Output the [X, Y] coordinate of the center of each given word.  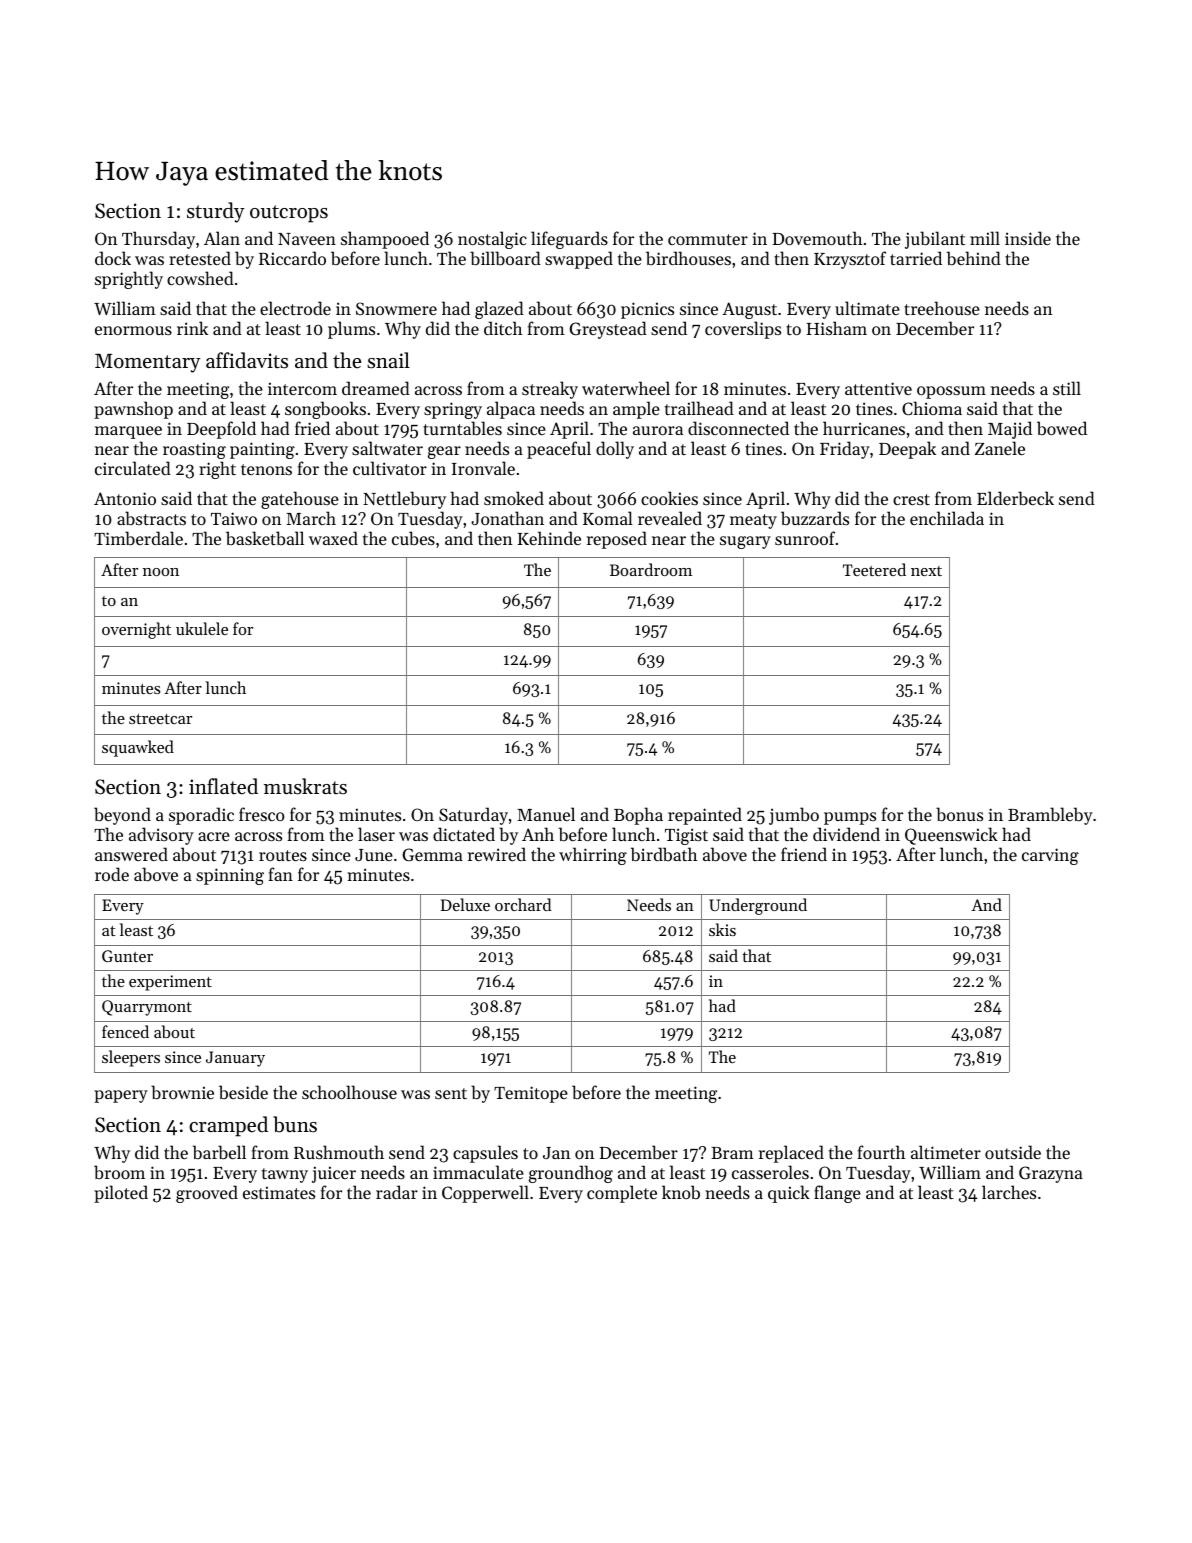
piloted [121, 1194]
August [749, 310]
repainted [705, 816]
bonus [959, 814]
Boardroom [651, 569]
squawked [138, 748]
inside [1028, 238]
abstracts [151, 518]
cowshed [200, 278]
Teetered [874, 569]
